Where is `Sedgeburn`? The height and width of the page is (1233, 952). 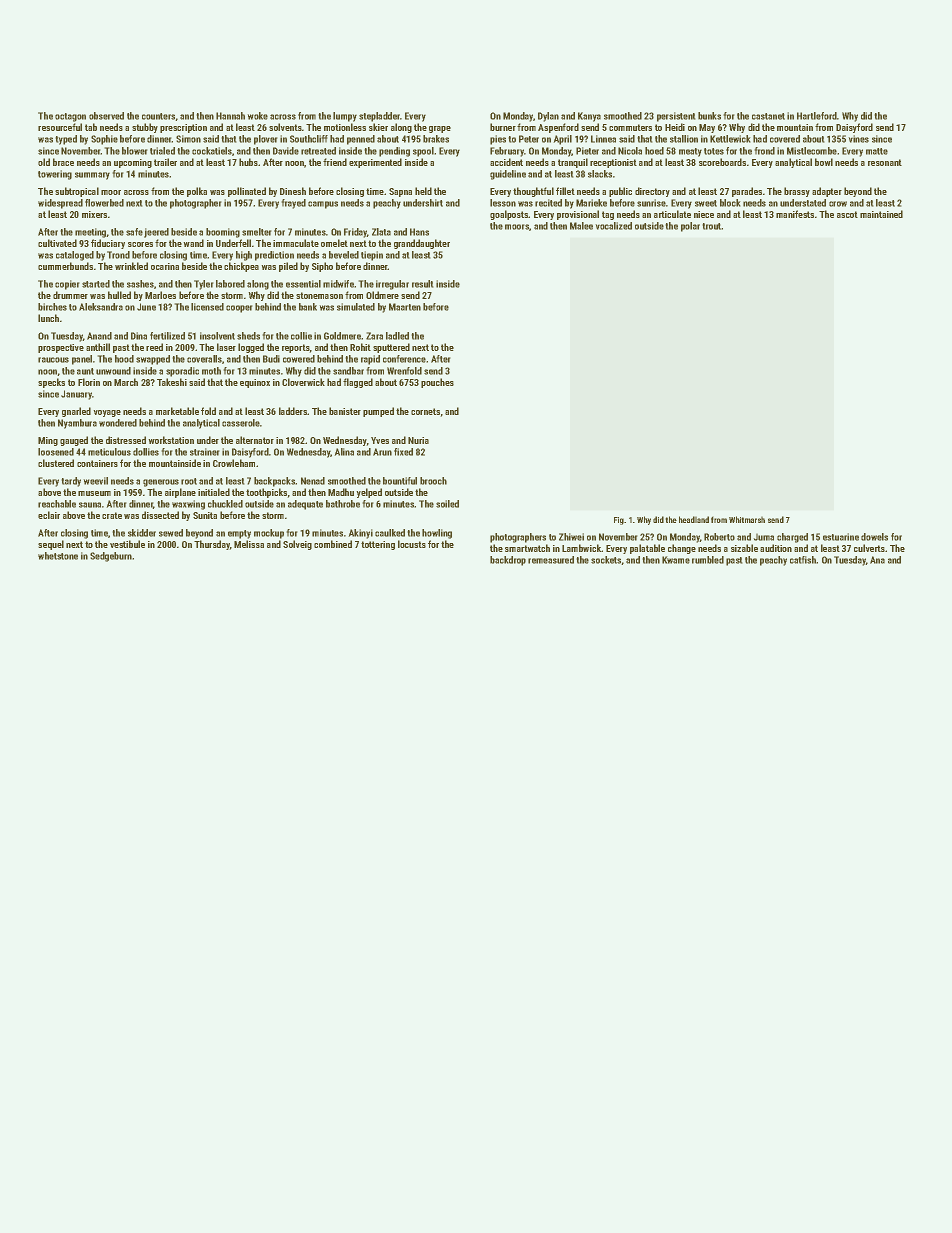
Sedgeburn is located at coordinates (111, 557).
